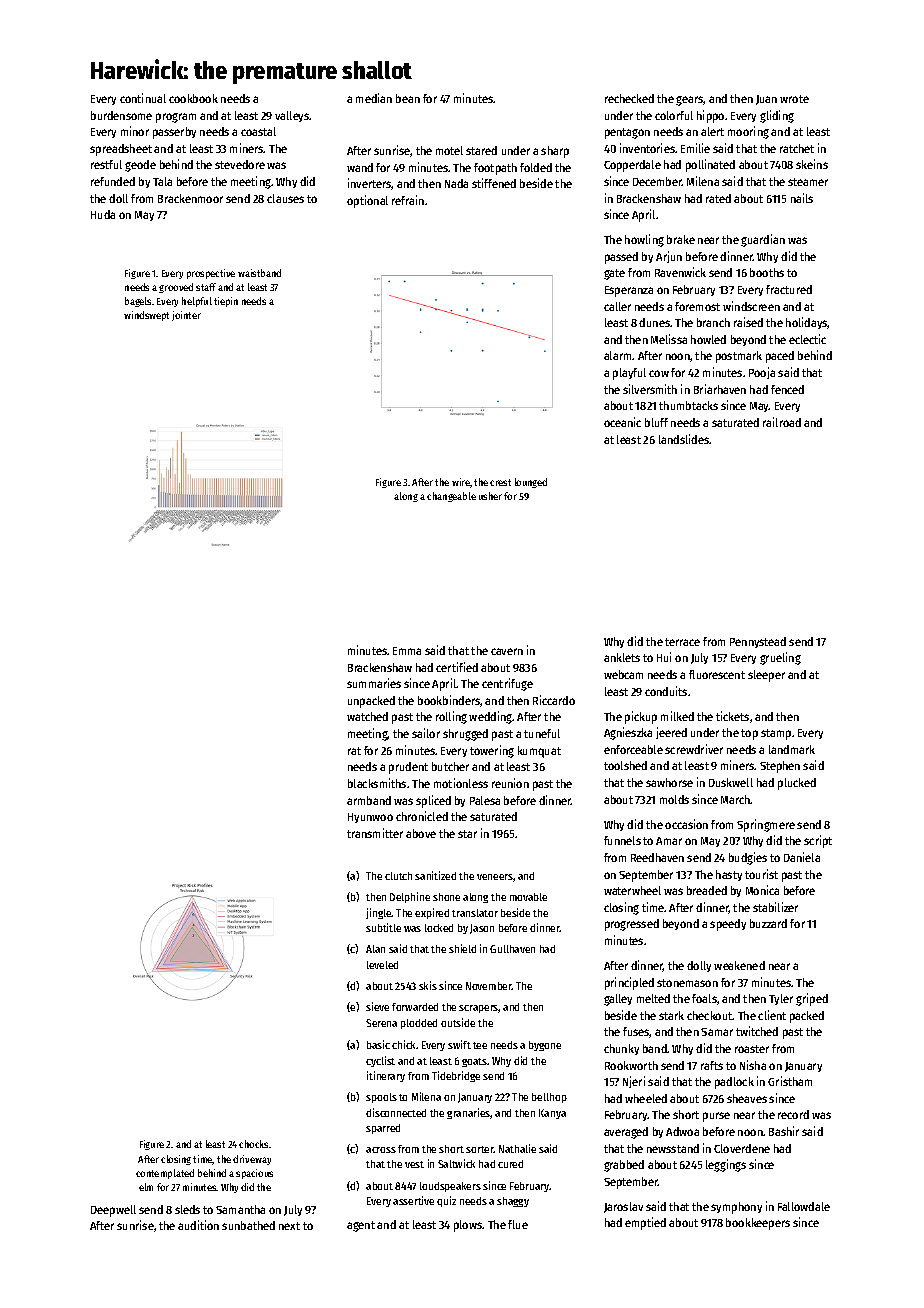 This screenshot has height=1308, width=924. Describe the element at coordinates (542, 733) in the screenshot. I see `tuneful` at that location.
